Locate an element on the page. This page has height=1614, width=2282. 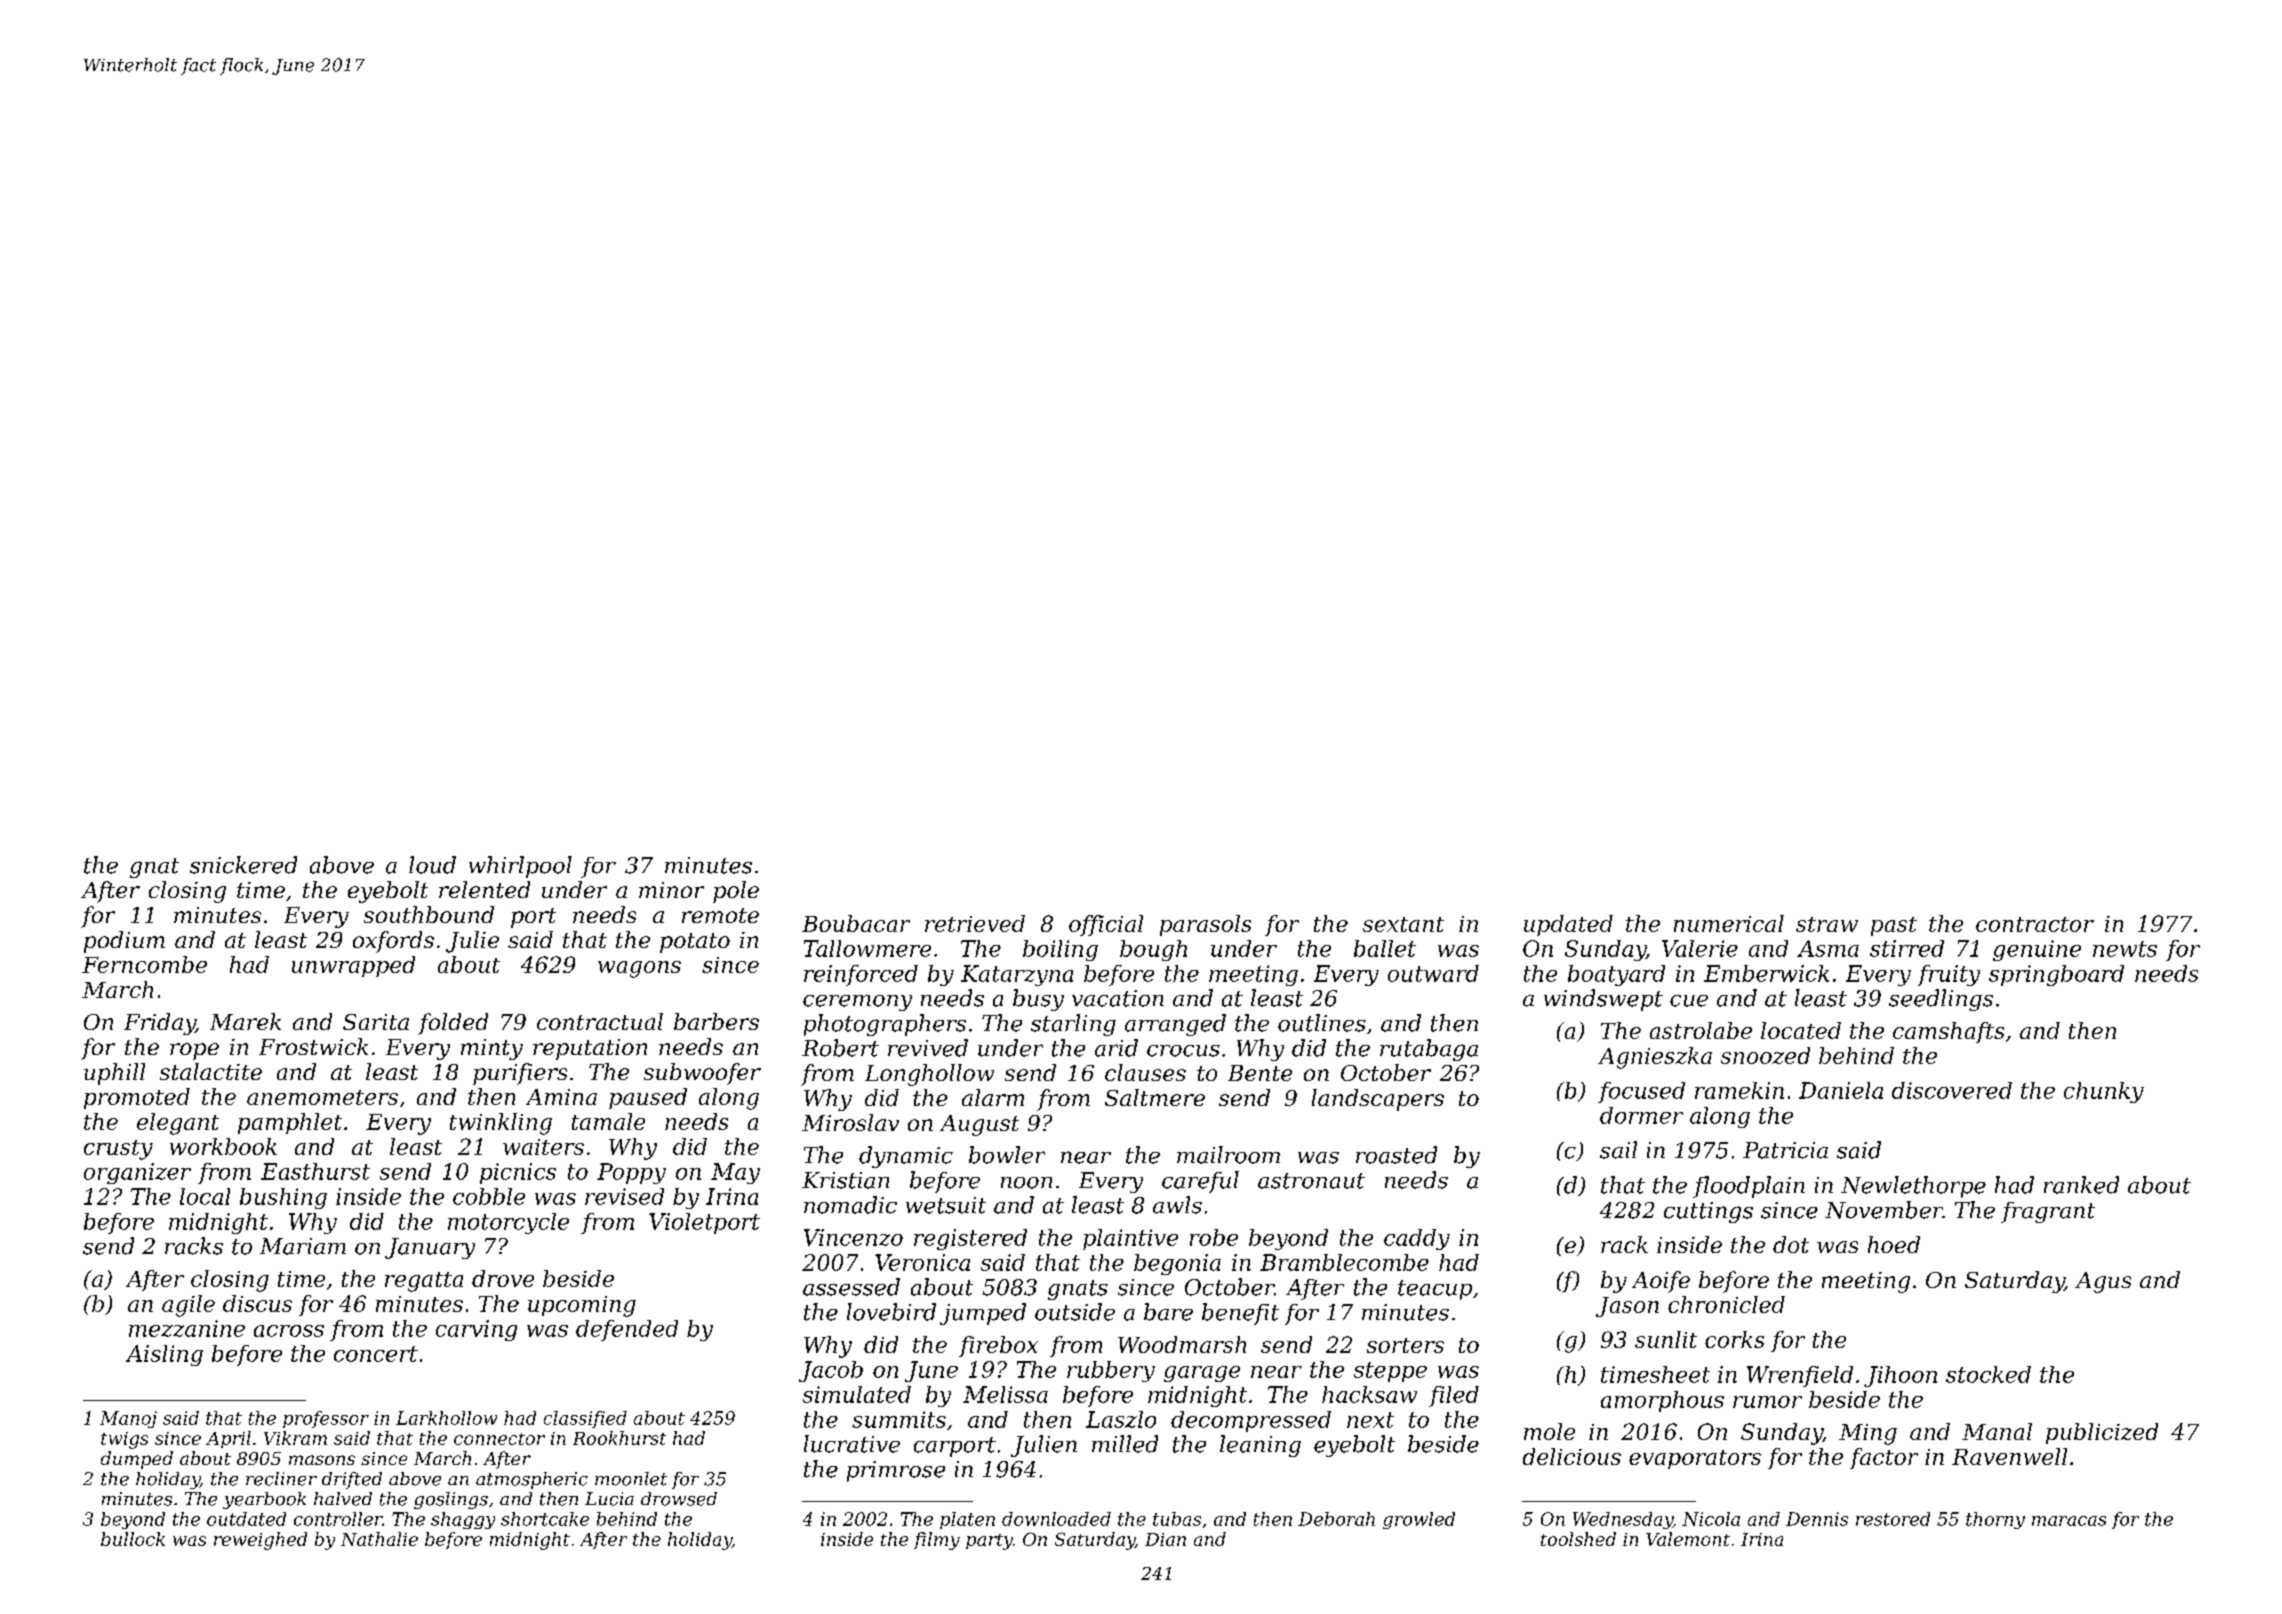
southbound is located at coordinates (429, 914).
